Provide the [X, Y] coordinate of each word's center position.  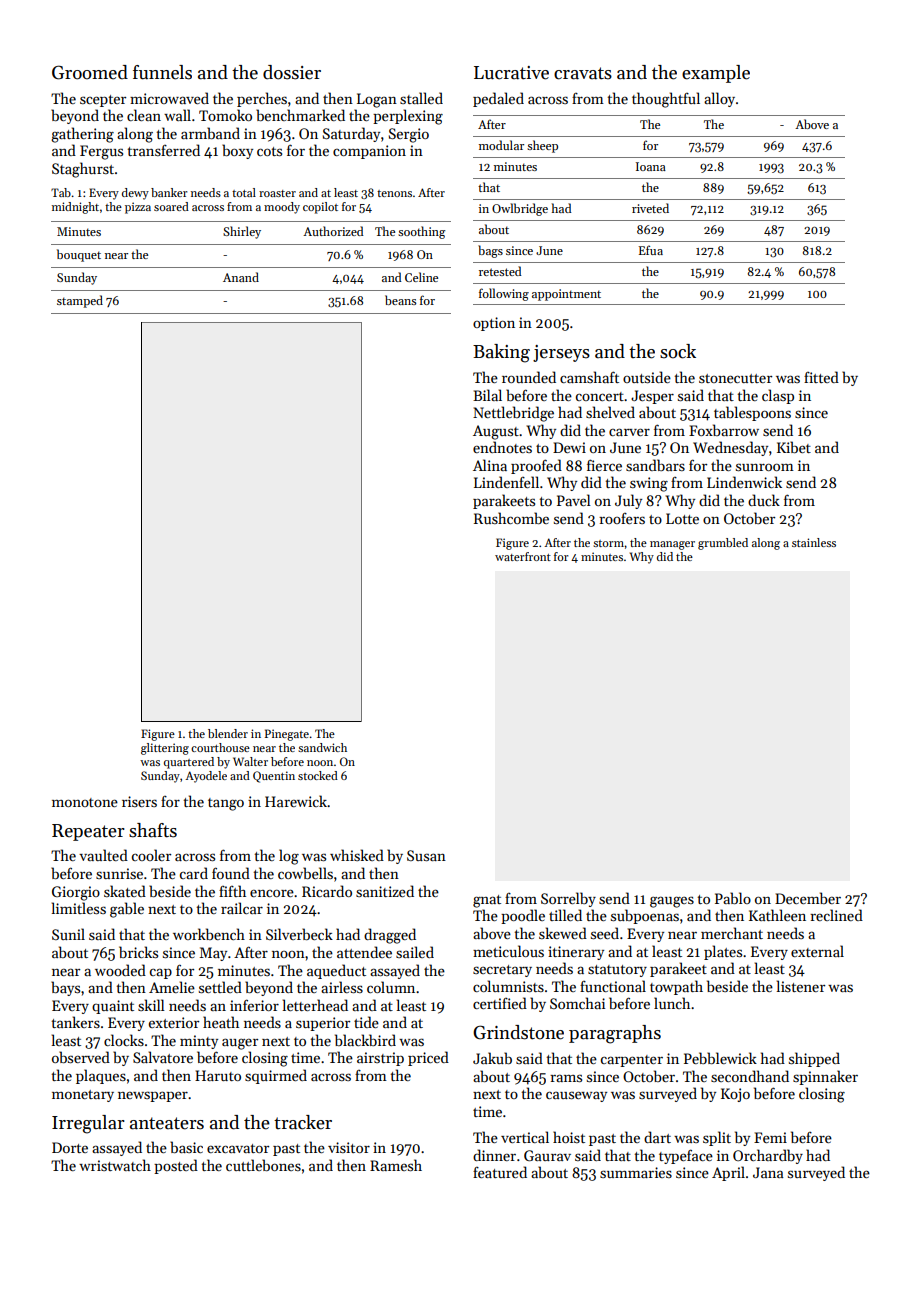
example [716, 74]
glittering [165, 749]
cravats [583, 73]
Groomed [90, 72]
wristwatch [115, 1165]
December [808, 898]
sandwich [322, 747]
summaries [636, 1172]
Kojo [735, 1095]
